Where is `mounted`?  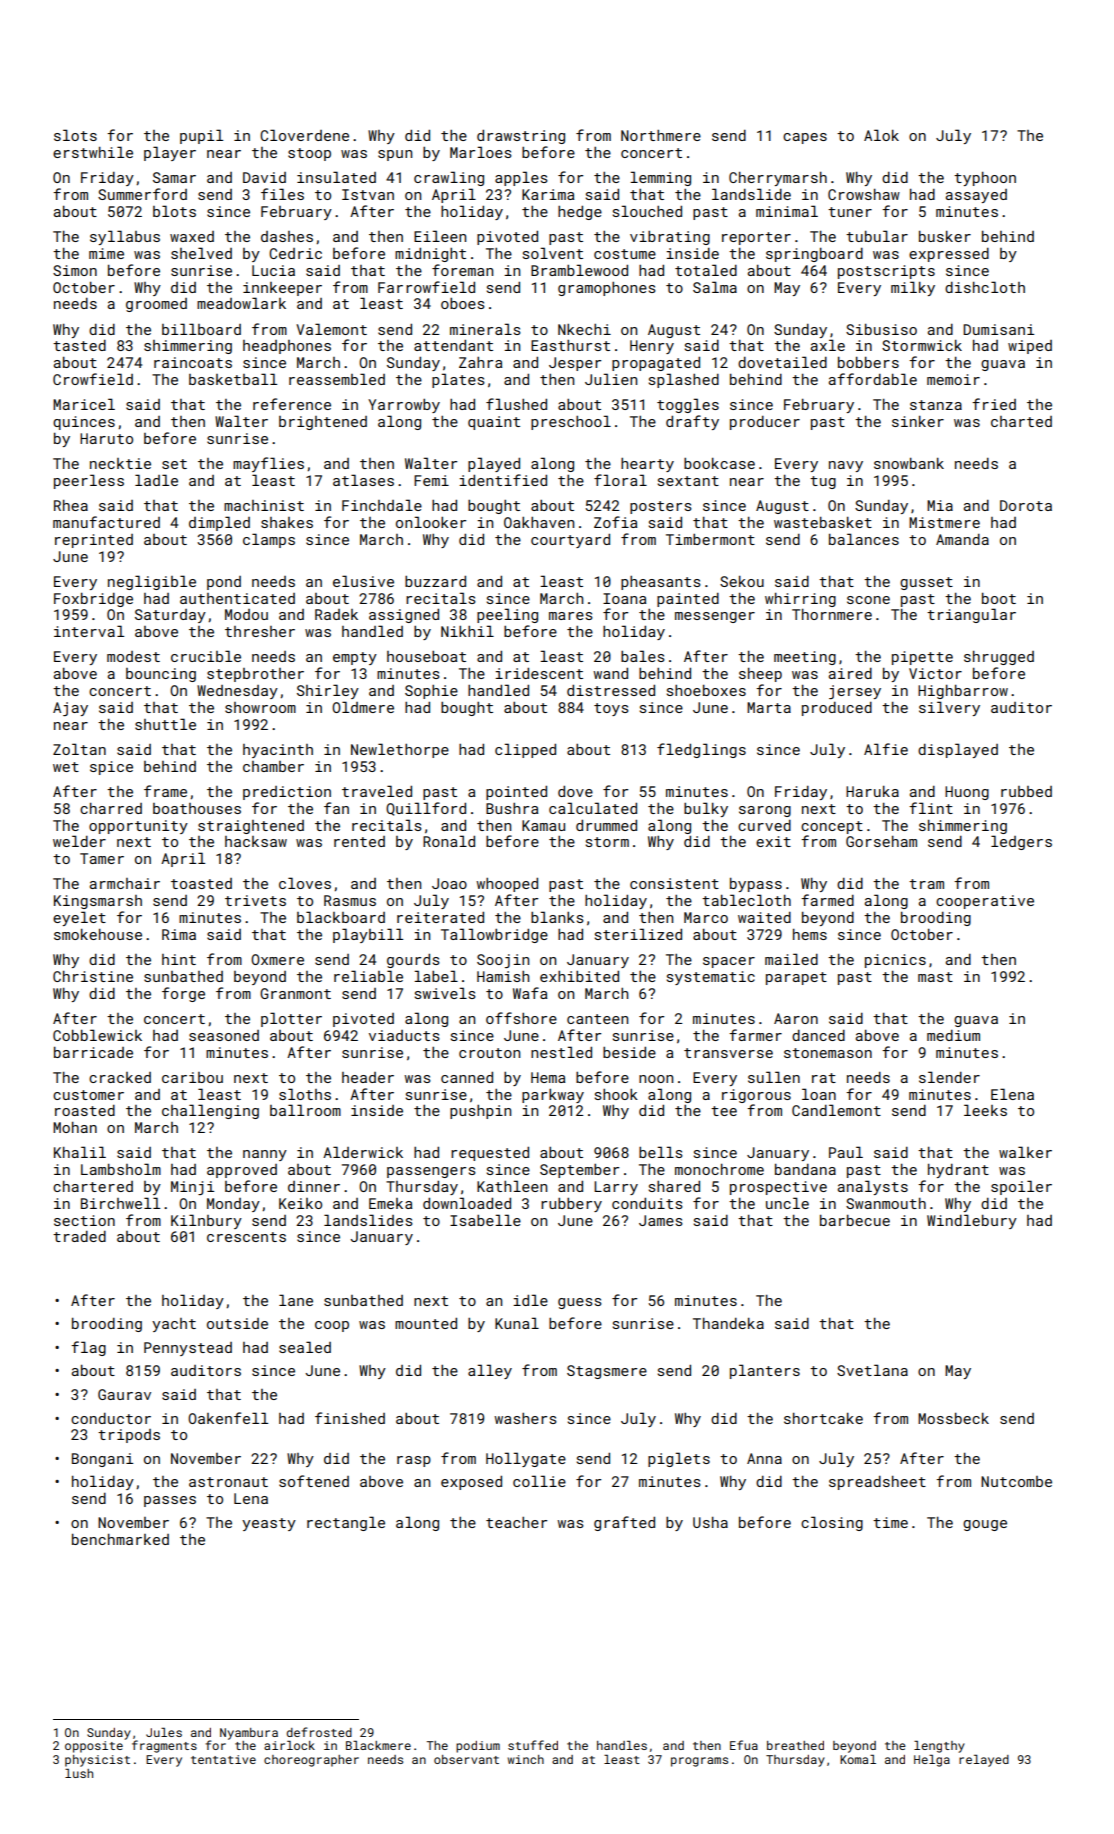
mounted is located at coordinates (426, 1323).
